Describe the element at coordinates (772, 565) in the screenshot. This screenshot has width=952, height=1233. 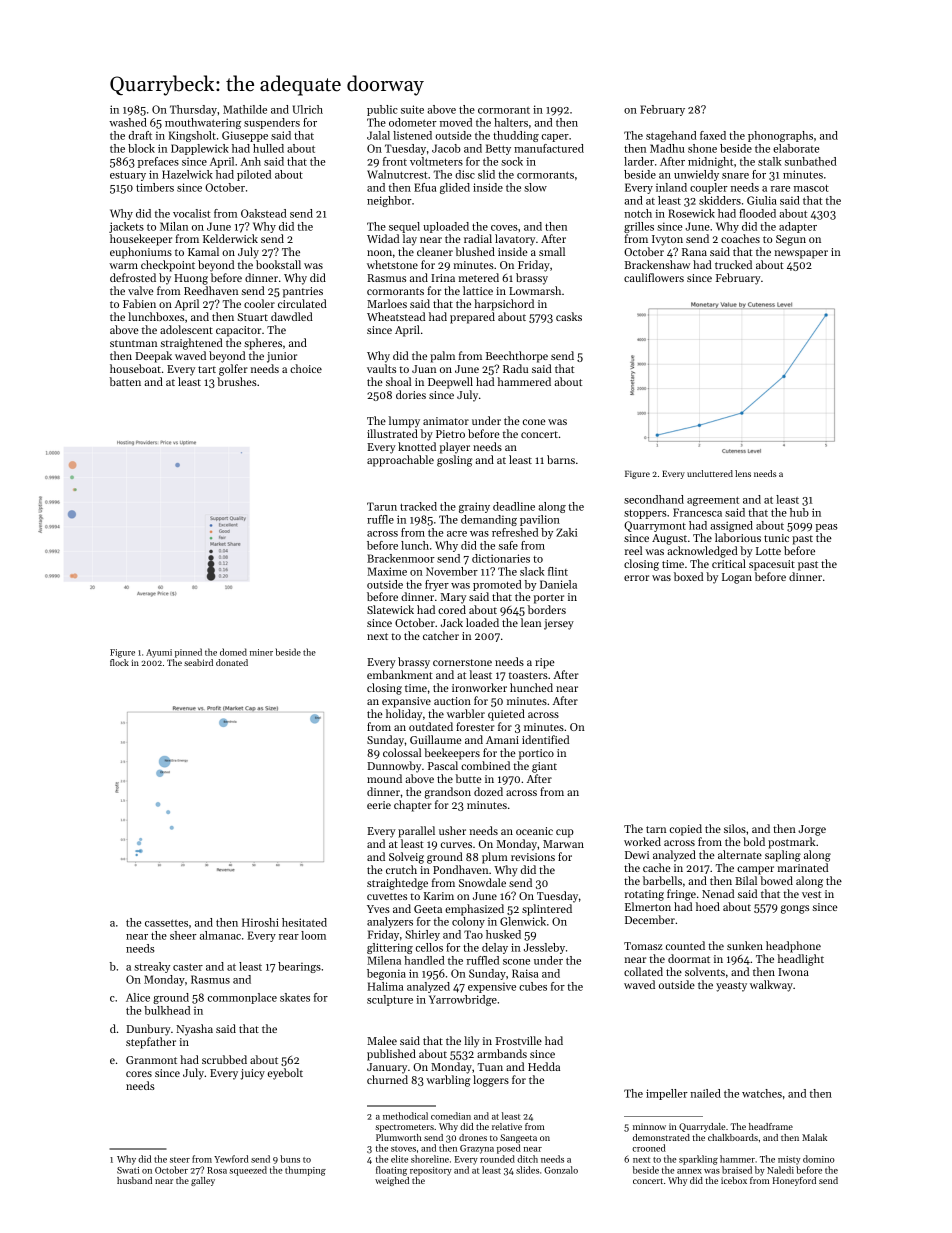
I see `spacesuit` at that location.
